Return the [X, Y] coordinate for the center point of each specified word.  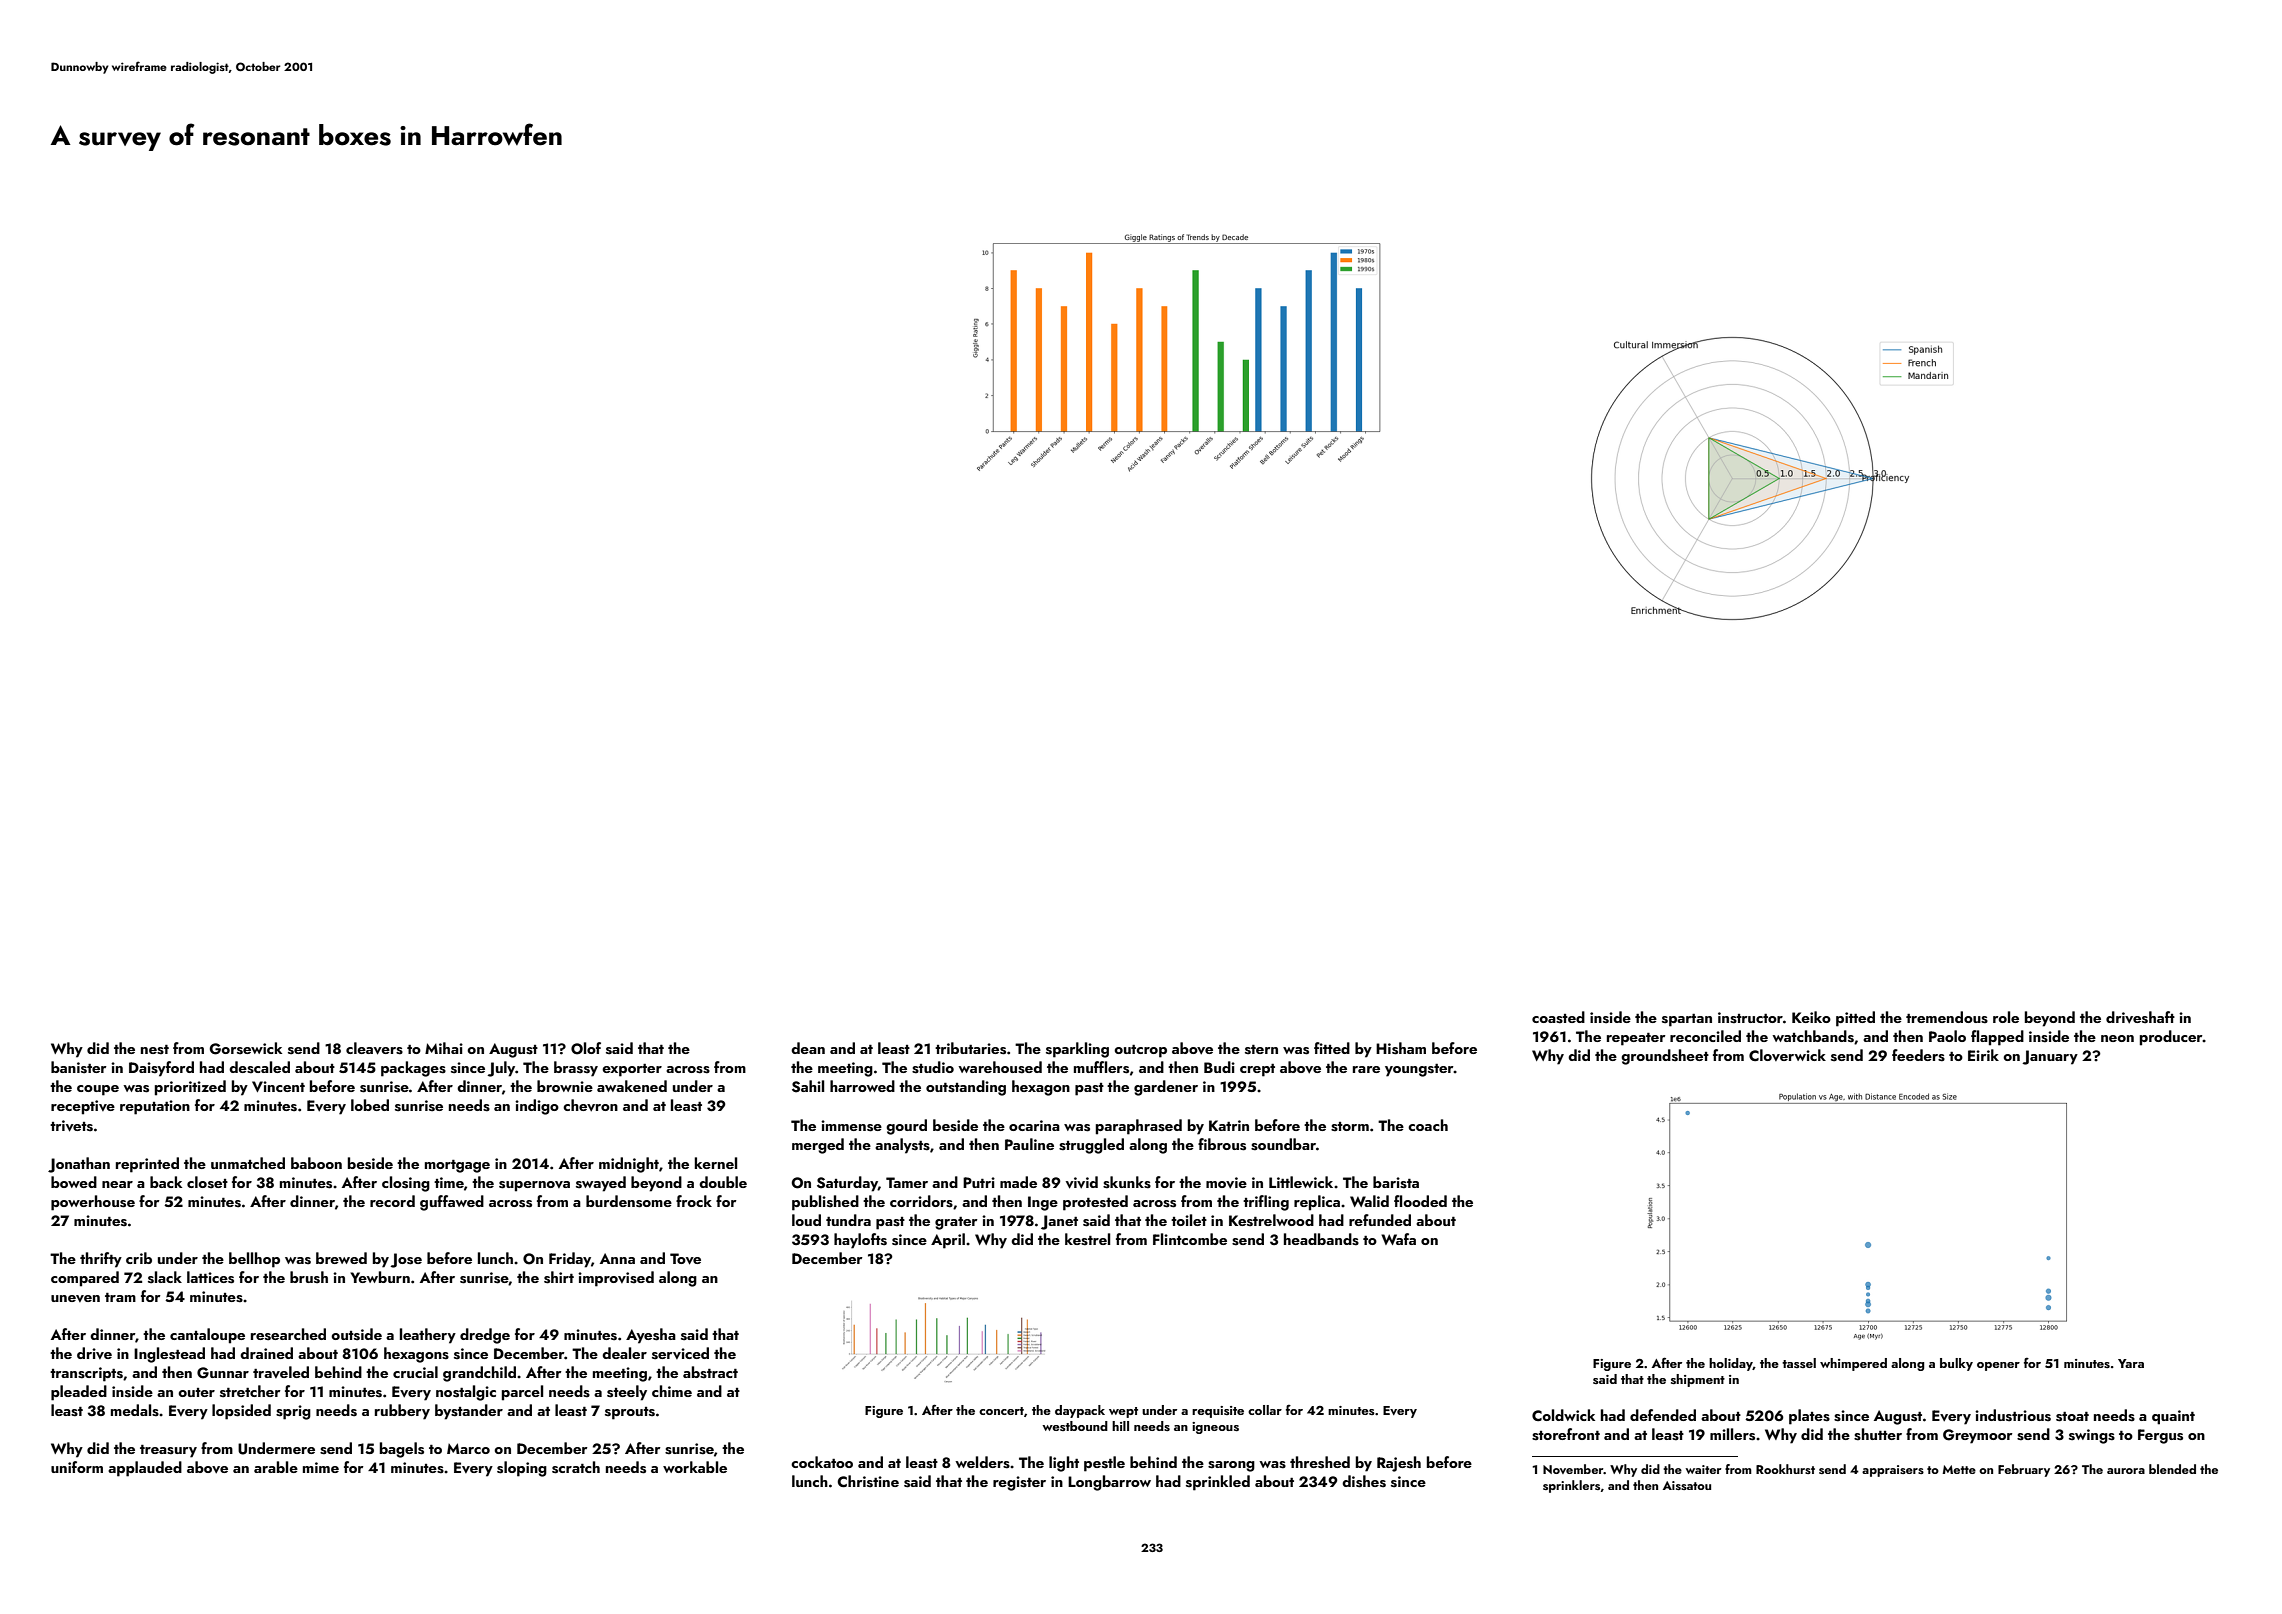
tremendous [1947, 1017]
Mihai [444, 1048]
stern [1261, 1050]
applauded [145, 1469]
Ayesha [651, 1336]
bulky [1956, 1364]
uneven [75, 1298]
